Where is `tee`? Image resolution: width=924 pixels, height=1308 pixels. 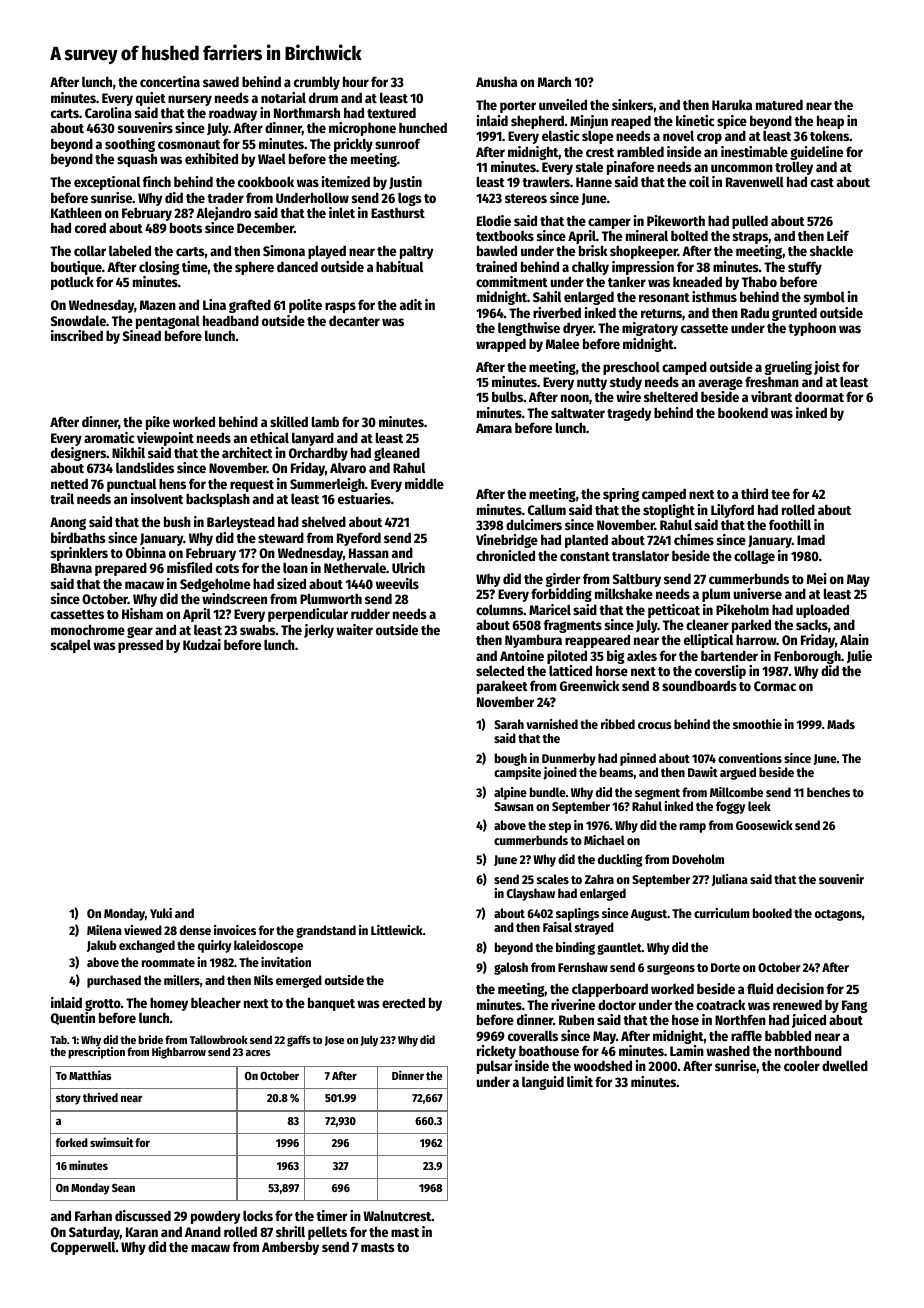
tee is located at coordinates (780, 494).
